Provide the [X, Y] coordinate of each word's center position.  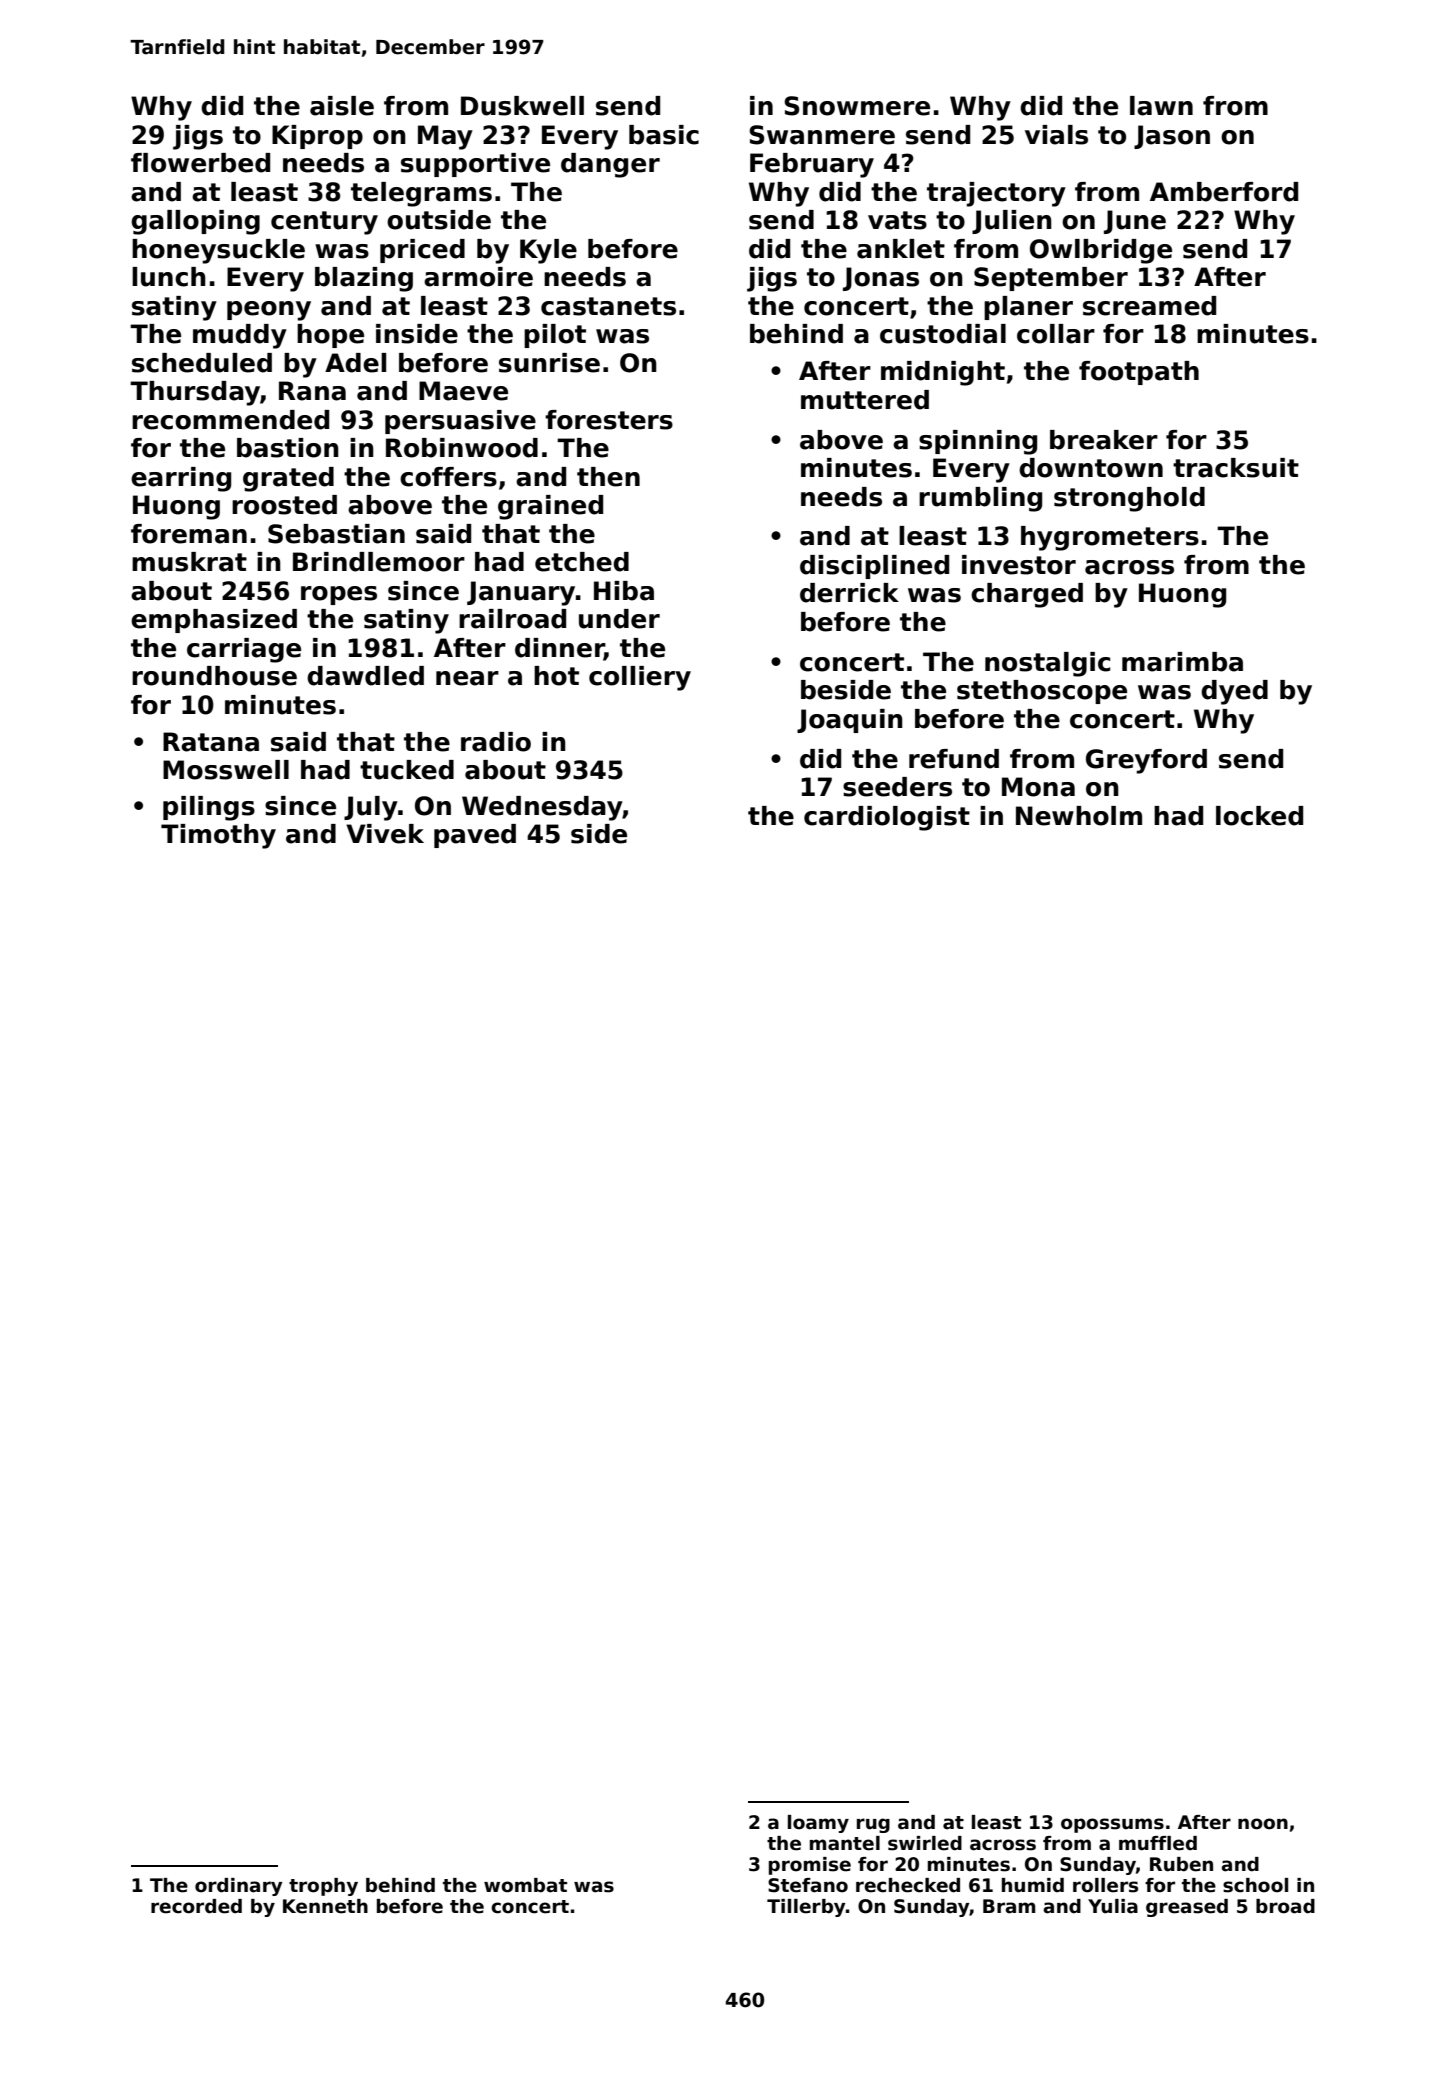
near [467, 678]
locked [1259, 816]
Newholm [1079, 816]
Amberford [1224, 192]
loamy [818, 1824]
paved [475, 836]
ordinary [239, 1887]
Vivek [385, 834]
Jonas [881, 279]
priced [422, 251]
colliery [640, 678]
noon [1263, 1824]
